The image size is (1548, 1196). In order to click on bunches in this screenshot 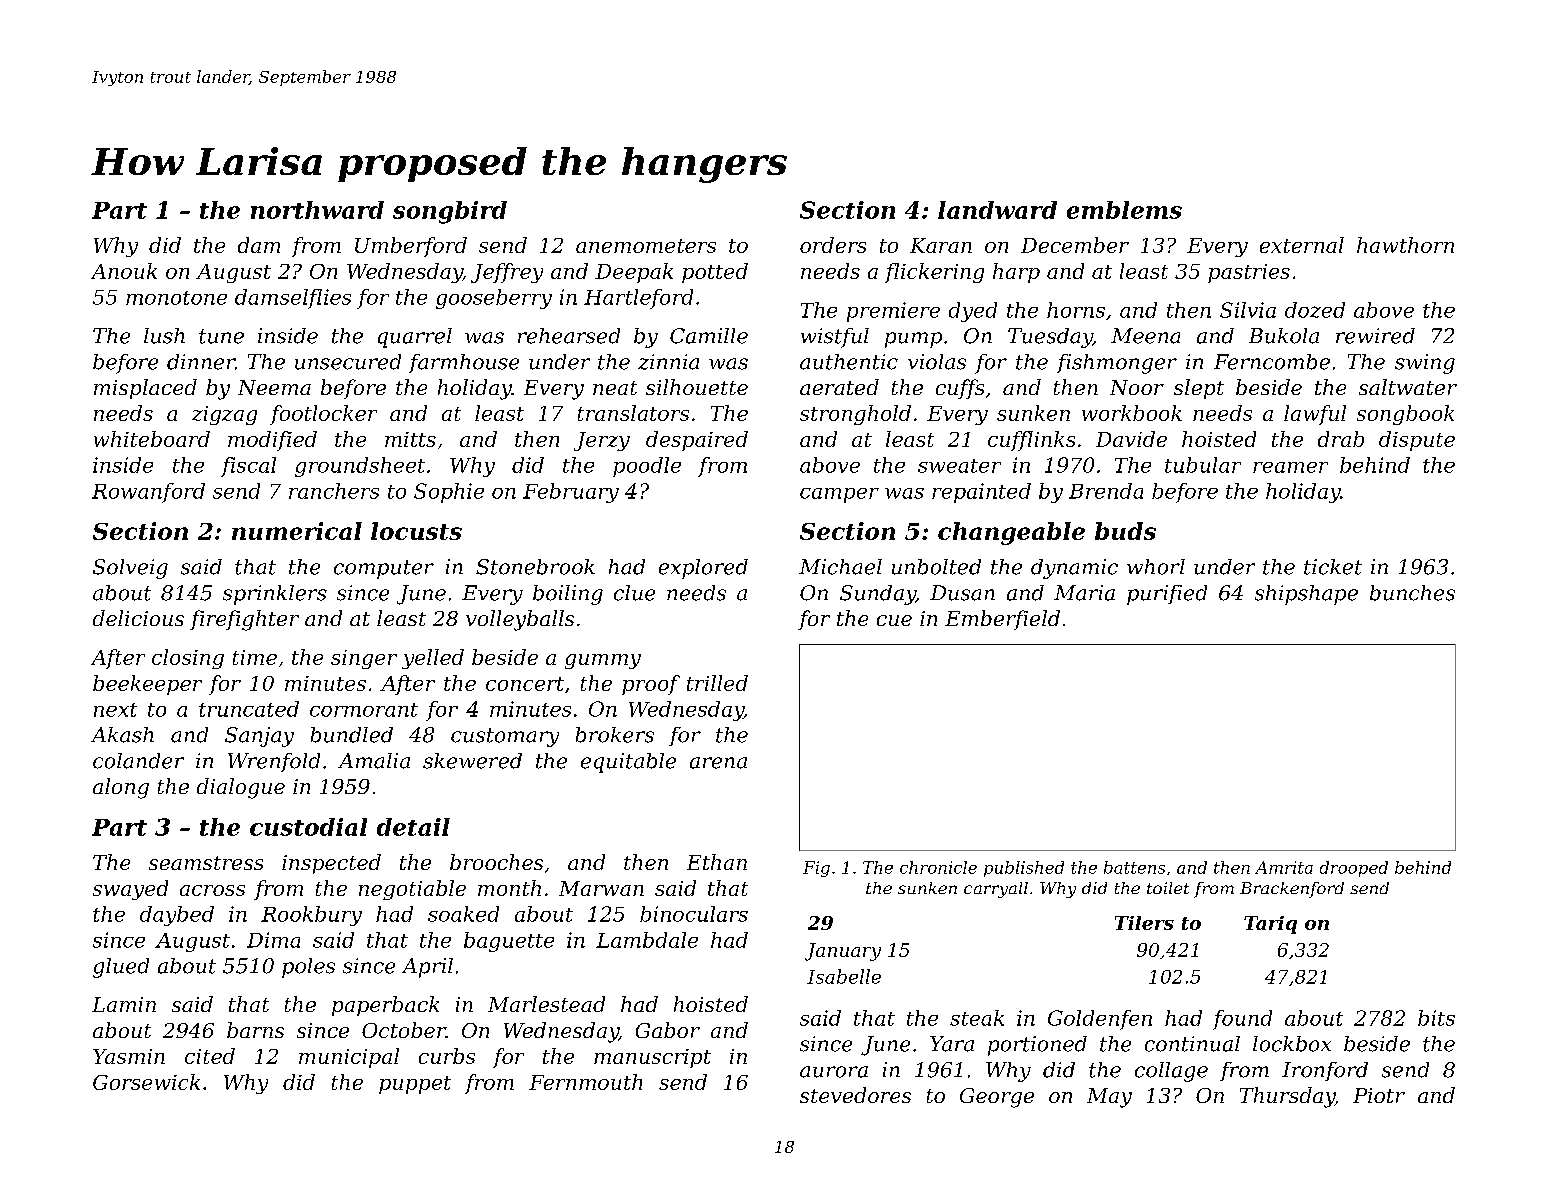, I will do `click(1412, 593)`.
